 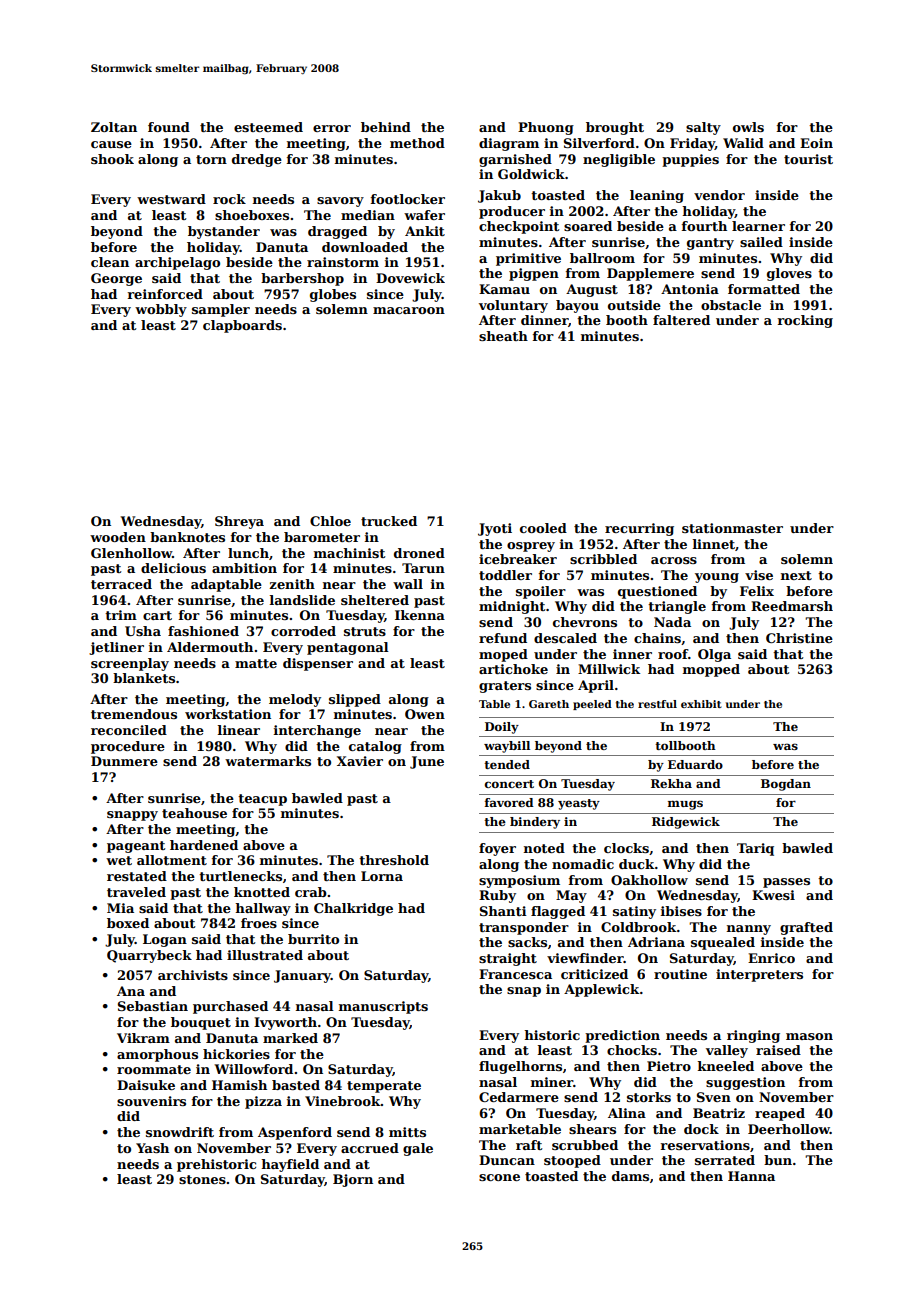 What do you see at coordinates (799, 638) in the screenshot?
I see `Christine` at bounding box center [799, 638].
